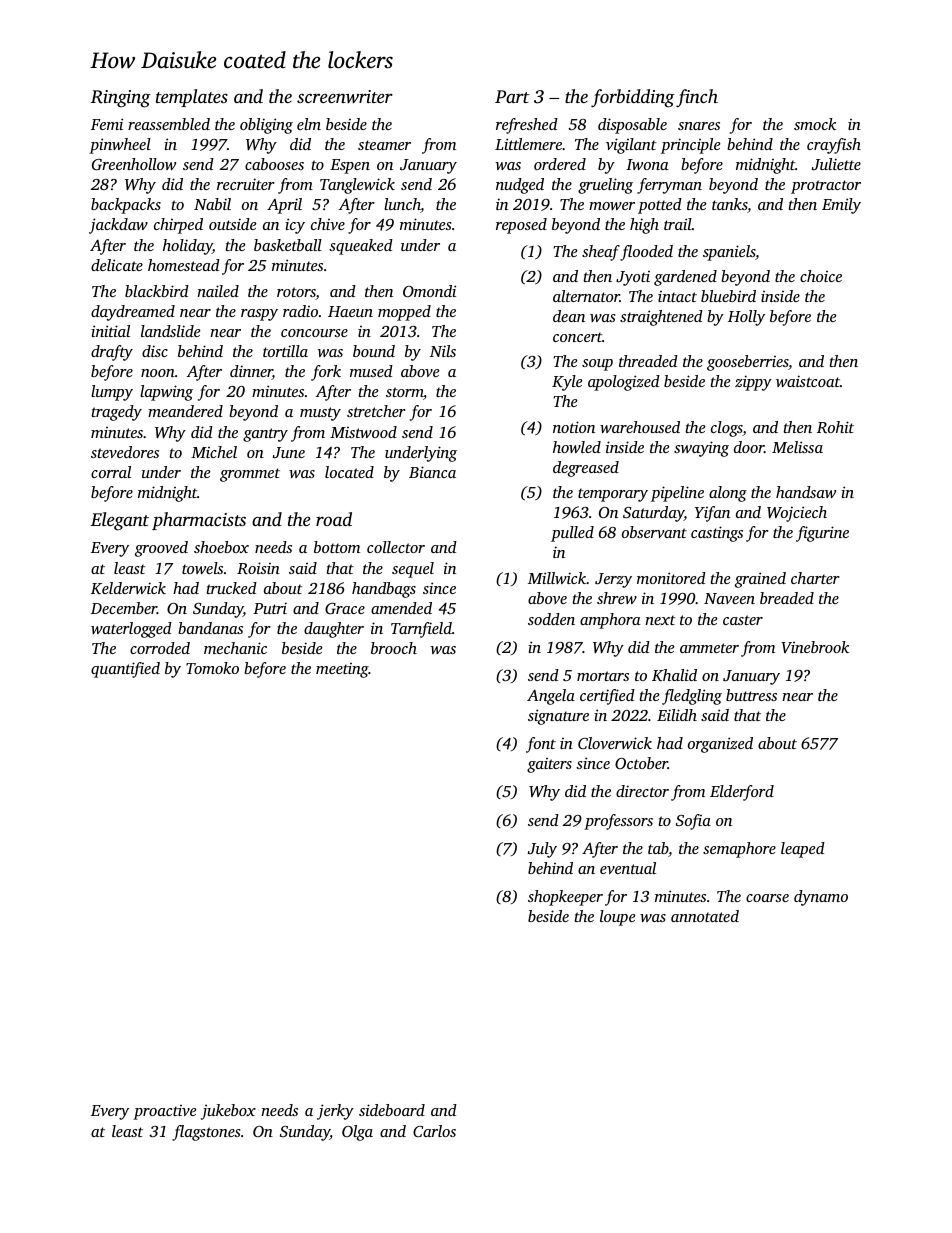 This screenshot has width=952, height=1233. Describe the element at coordinates (542, 850) in the screenshot. I see `July` at that location.
